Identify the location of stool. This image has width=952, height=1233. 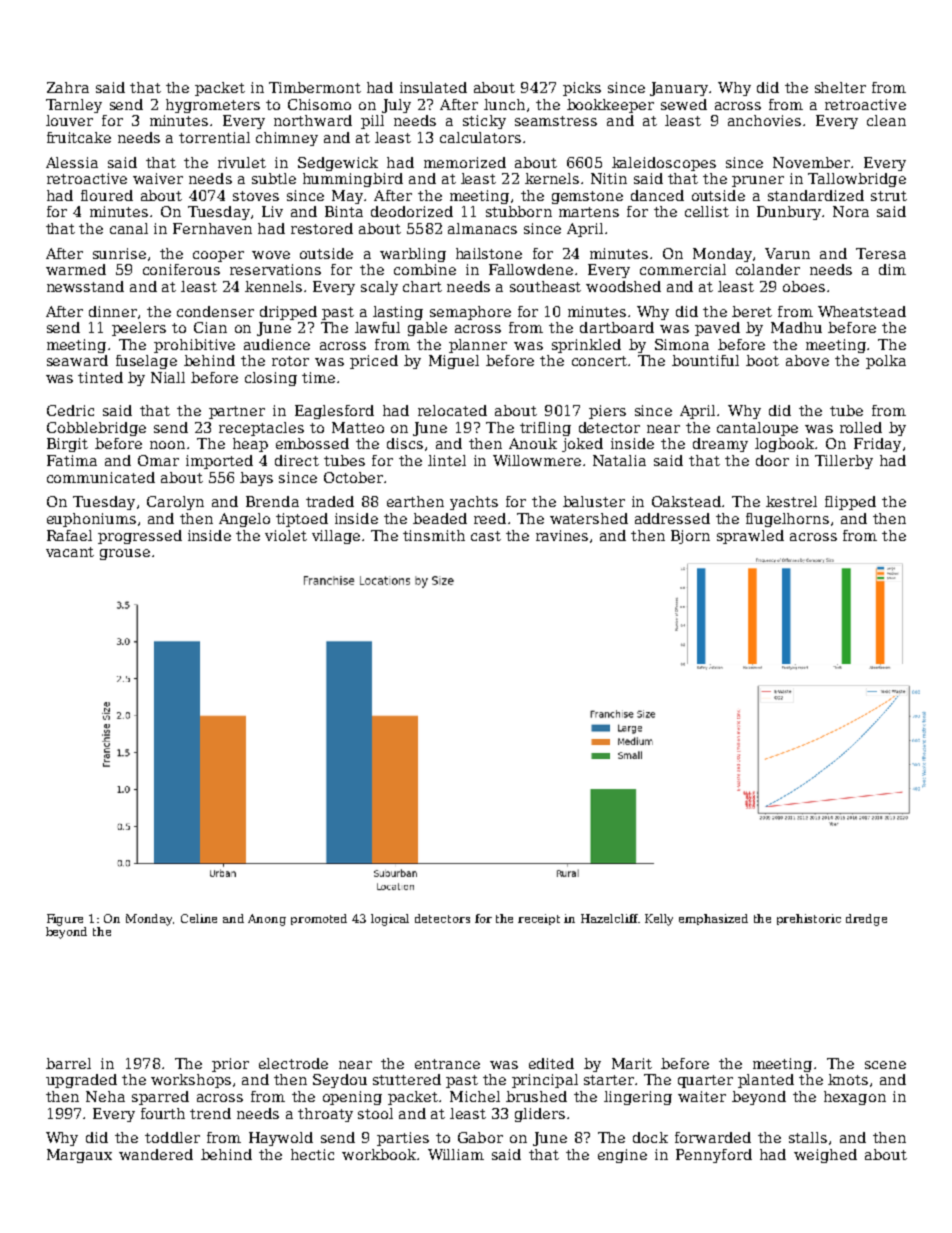
(375, 1113).
